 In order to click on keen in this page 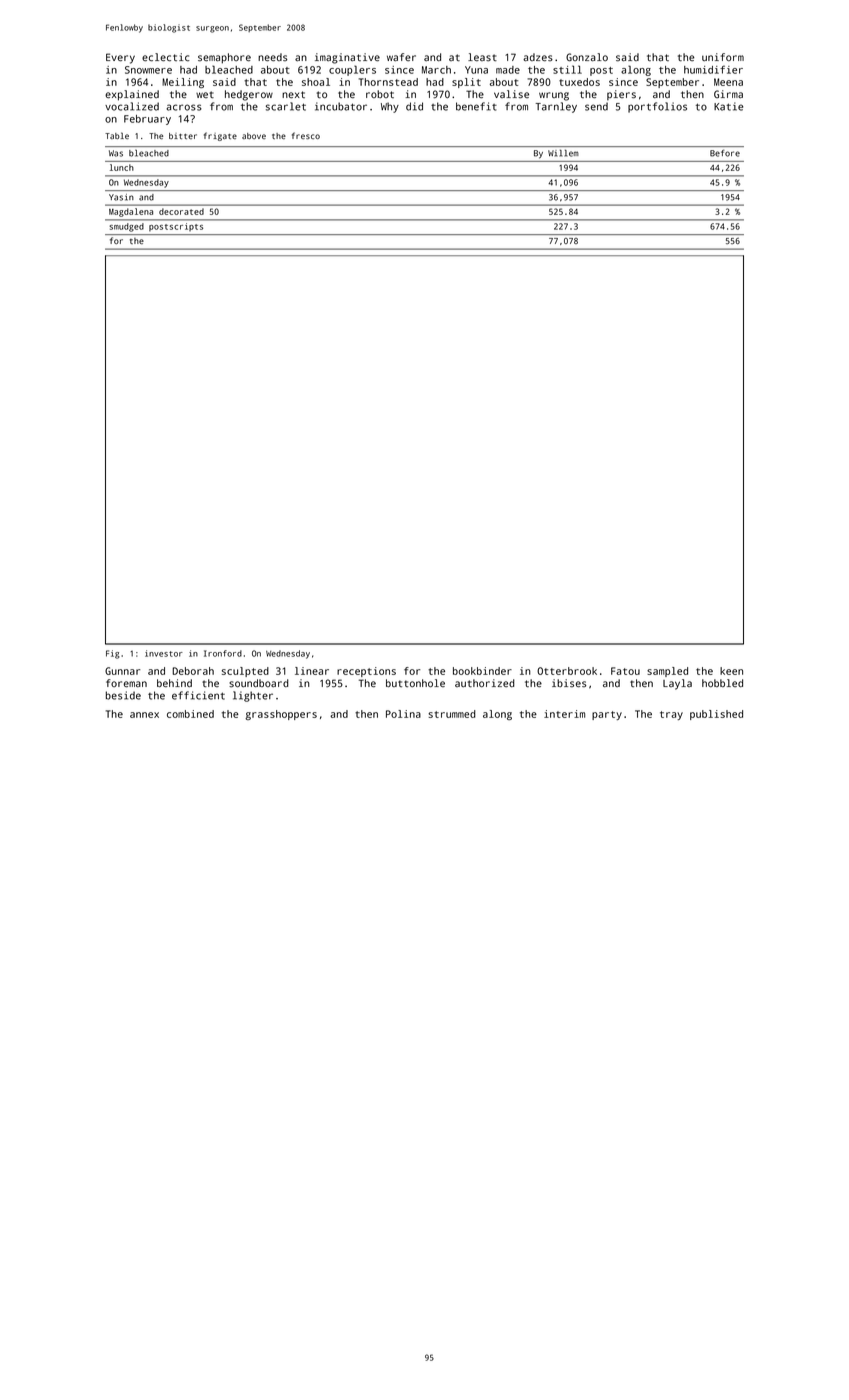, I will do `click(731, 671)`.
